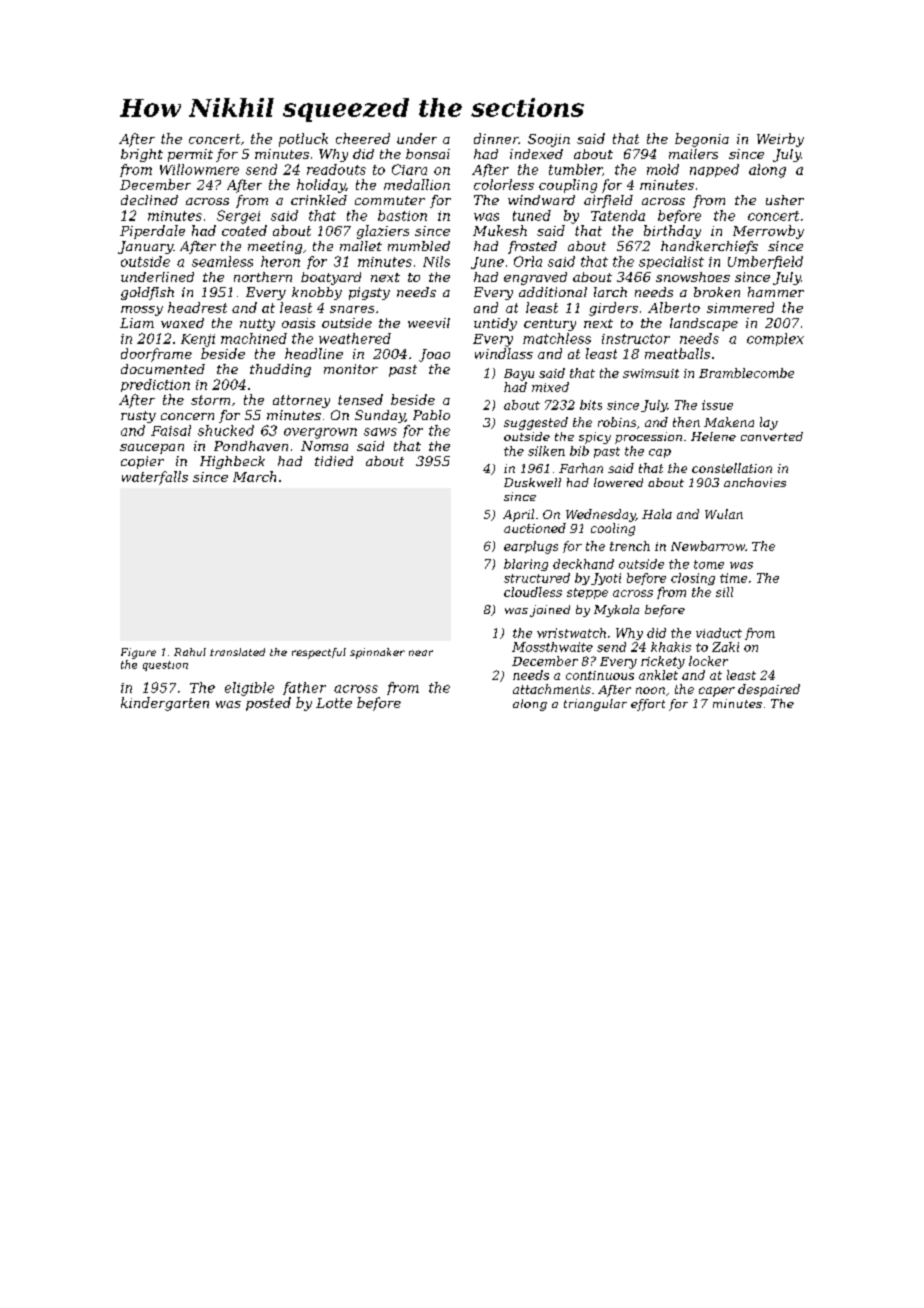  Describe the element at coordinates (334, 461) in the image. I see `tidied` at that location.
